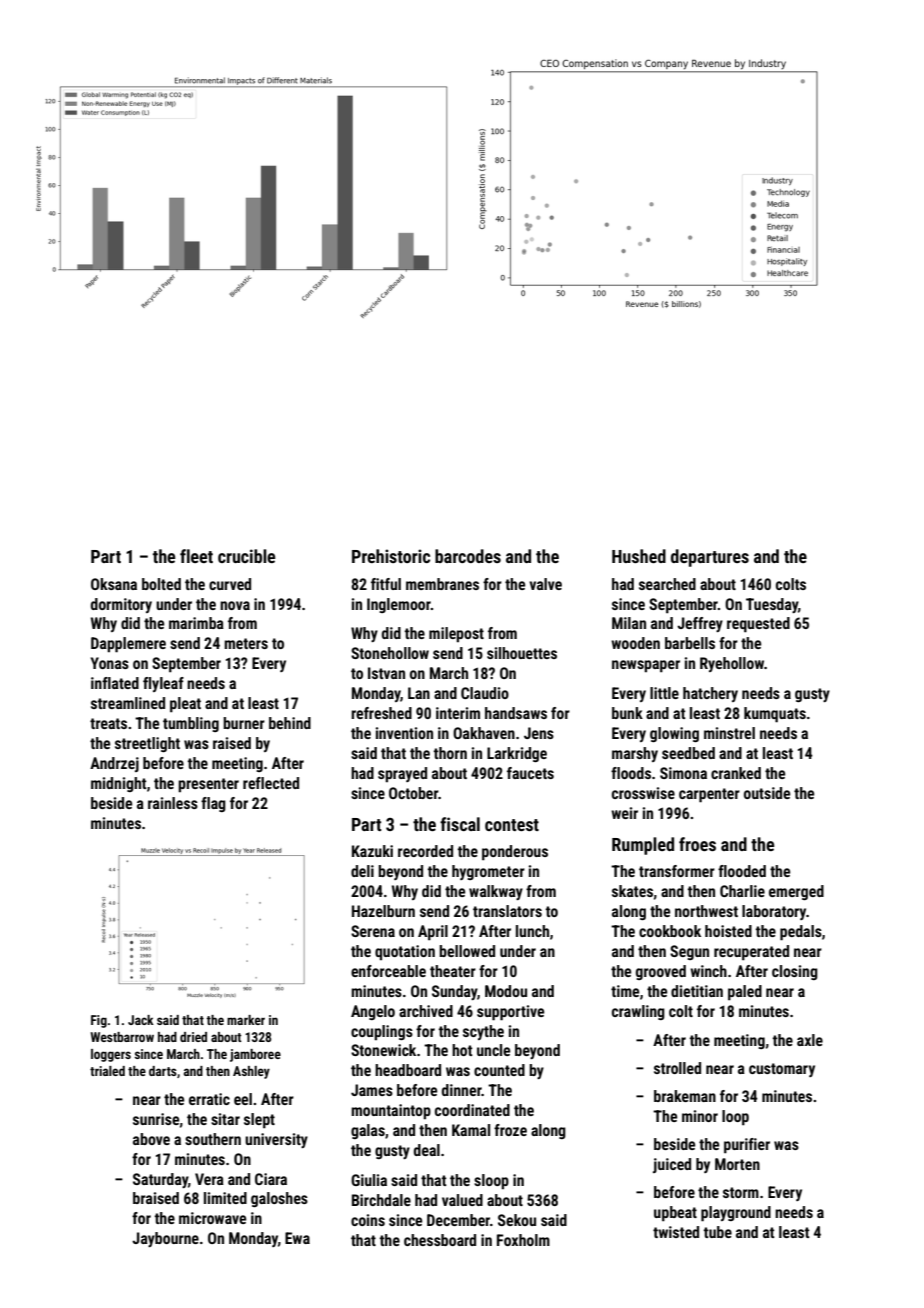 This document has height=1308, width=924. I want to click on barcodes, so click(468, 556).
